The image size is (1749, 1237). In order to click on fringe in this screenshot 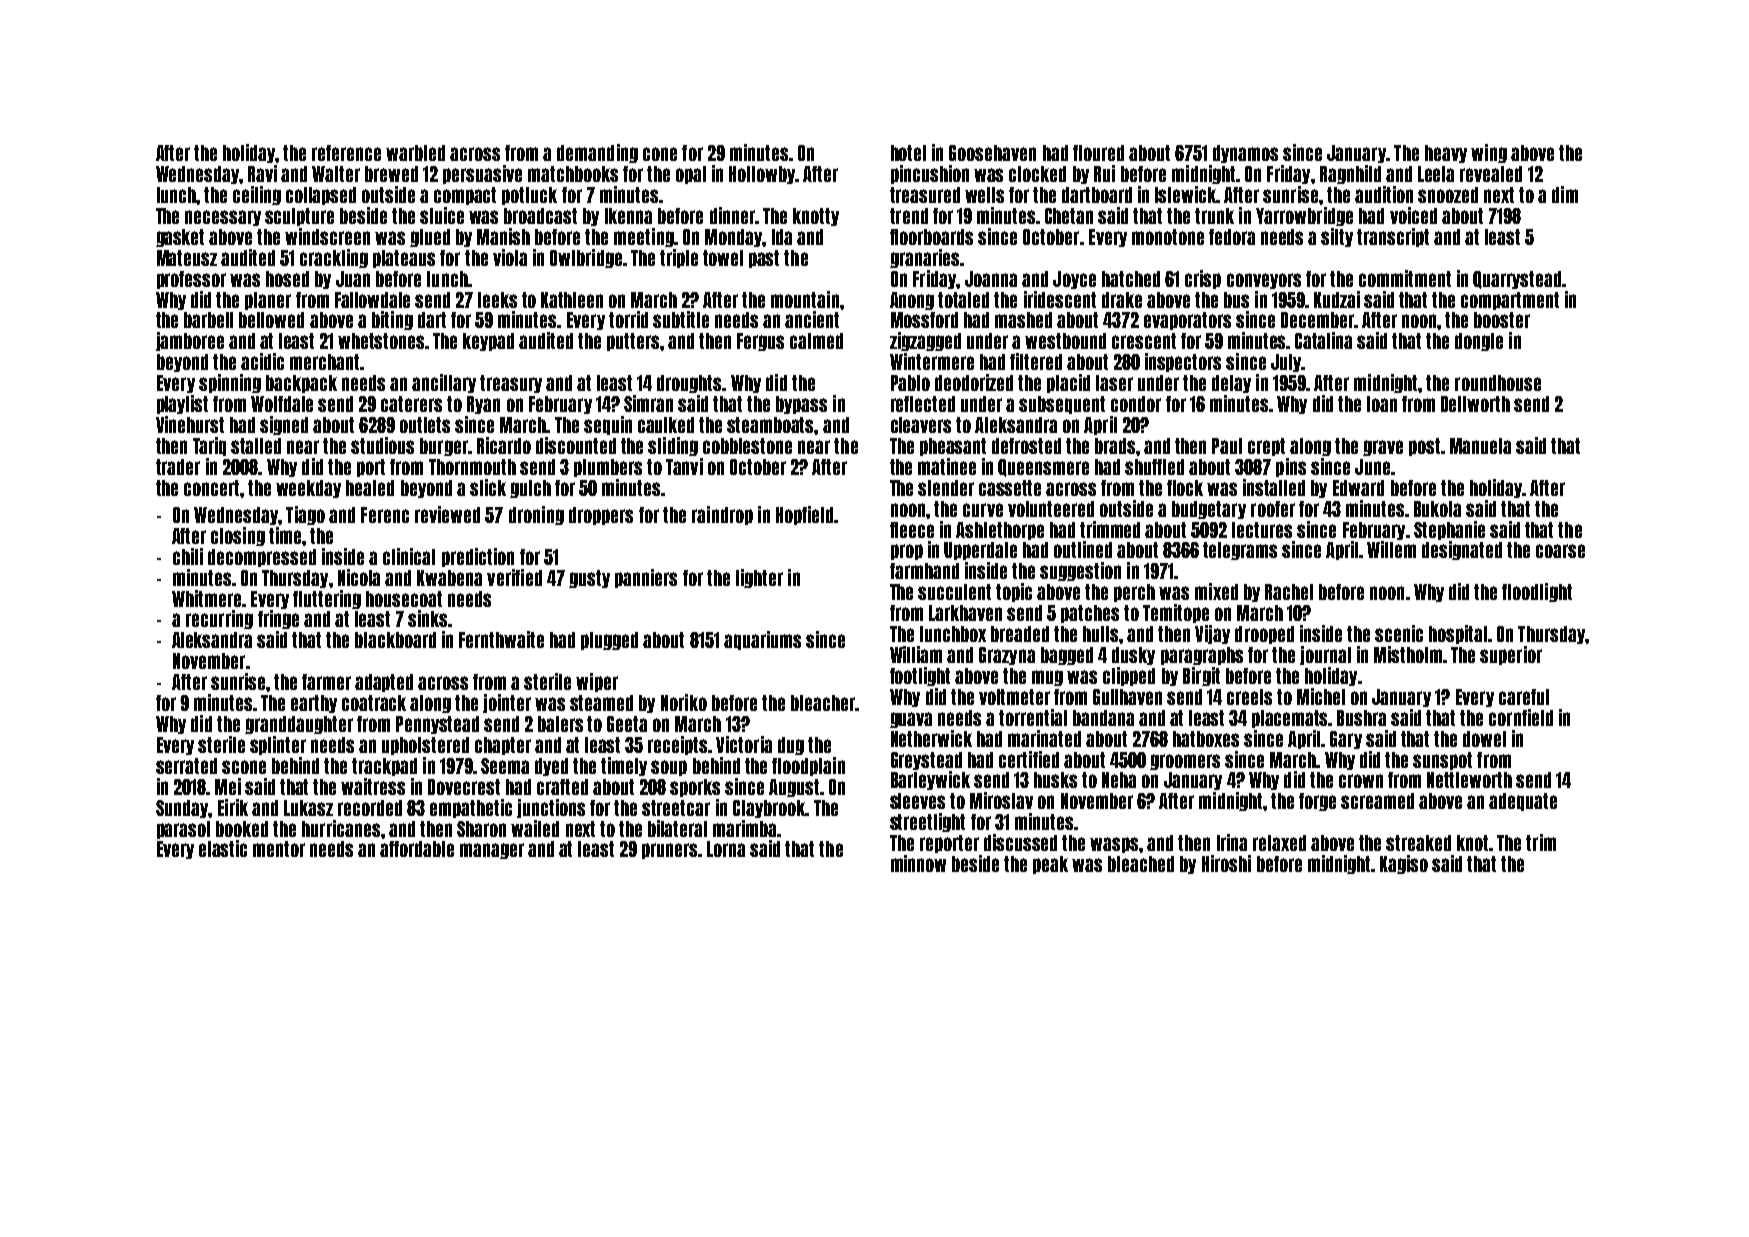, I will do `click(278, 619)`.
